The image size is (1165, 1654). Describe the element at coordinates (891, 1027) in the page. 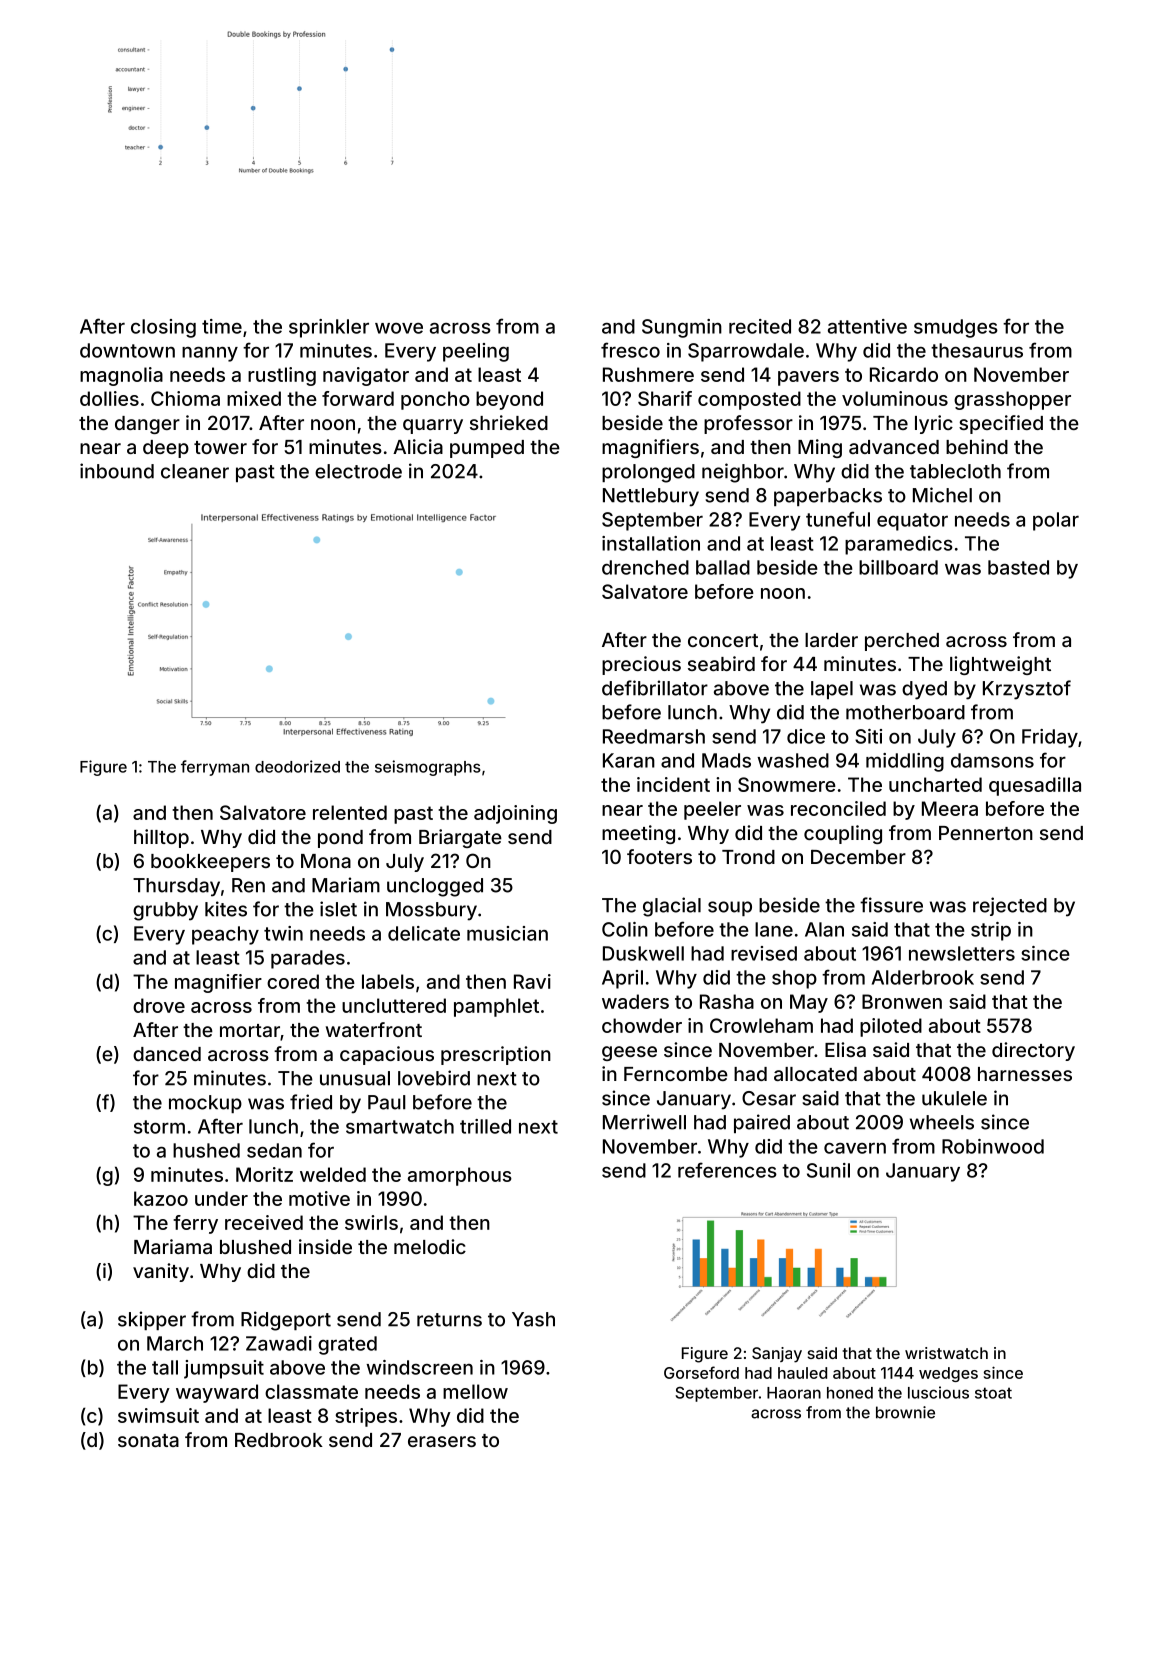

I see `piloted` at that location.
